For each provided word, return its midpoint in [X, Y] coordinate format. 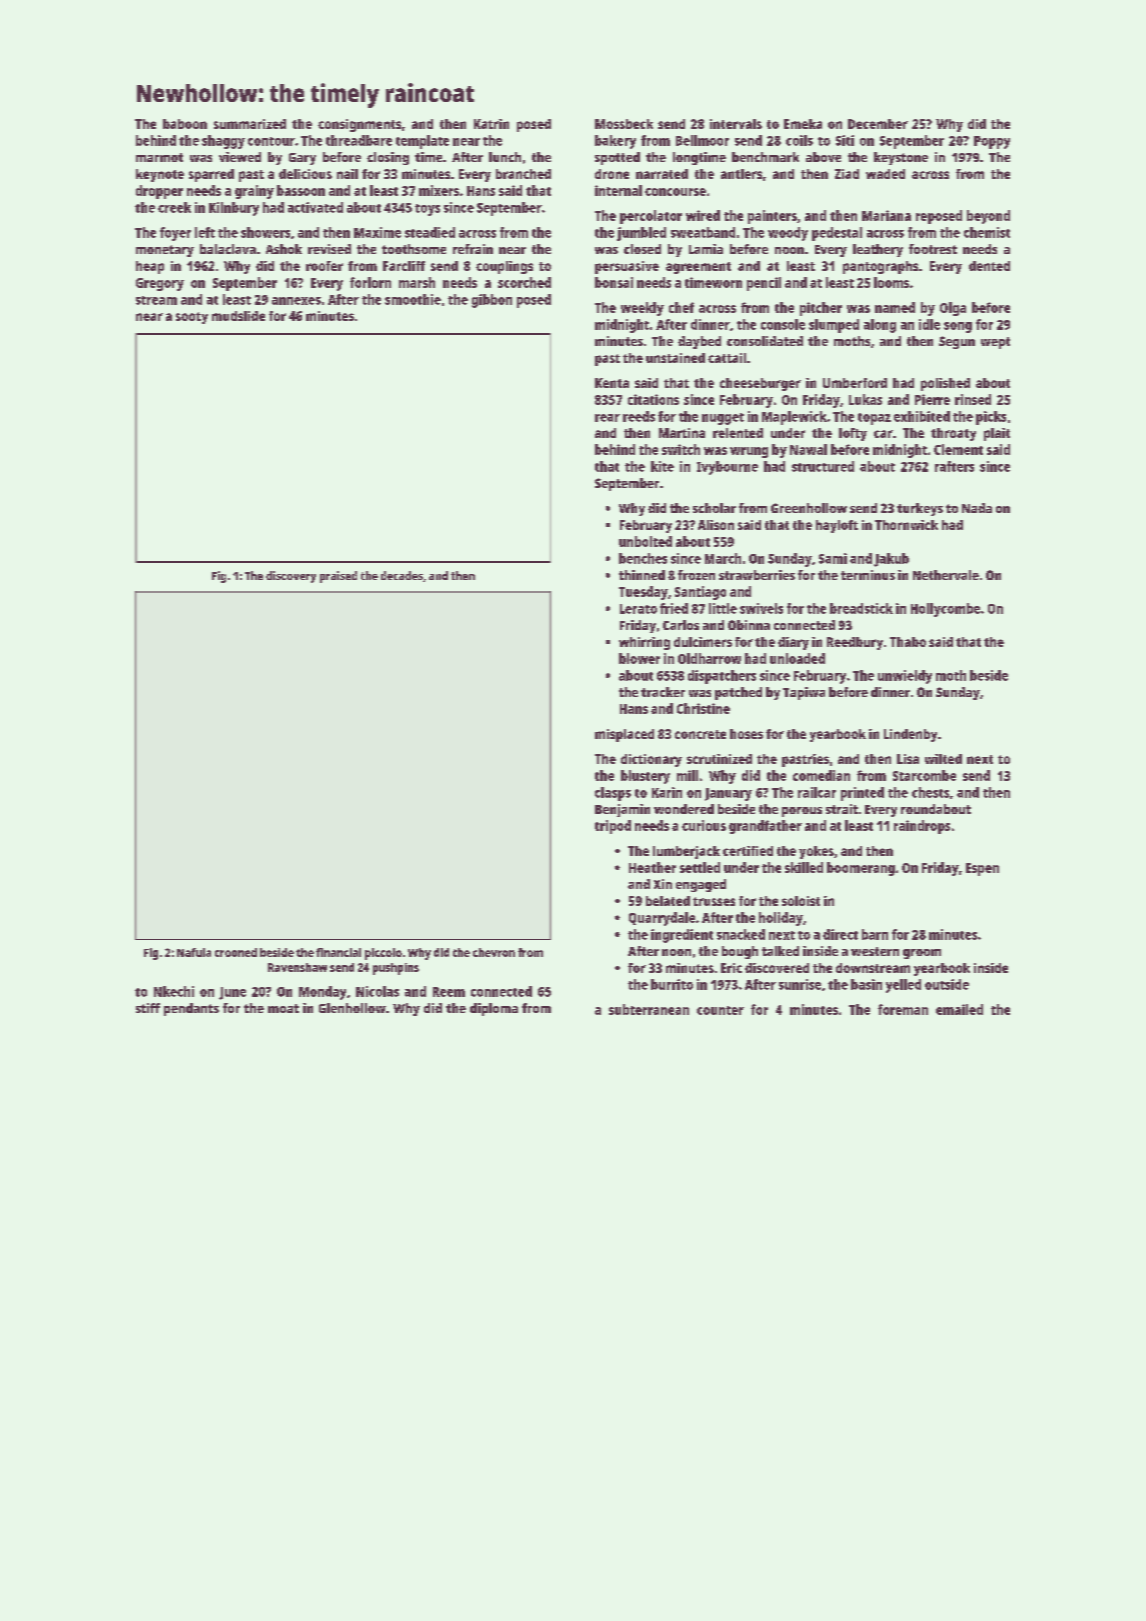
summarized [250, 124]
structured [823, 466]
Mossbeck [624, 124]
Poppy [992, 142]
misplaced [624, 735]
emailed [959, 1009]
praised [338, 577]
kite [662, 466]
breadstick [861, 608]
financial [338, 952]
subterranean [649, 1009]
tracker [663, 692]
